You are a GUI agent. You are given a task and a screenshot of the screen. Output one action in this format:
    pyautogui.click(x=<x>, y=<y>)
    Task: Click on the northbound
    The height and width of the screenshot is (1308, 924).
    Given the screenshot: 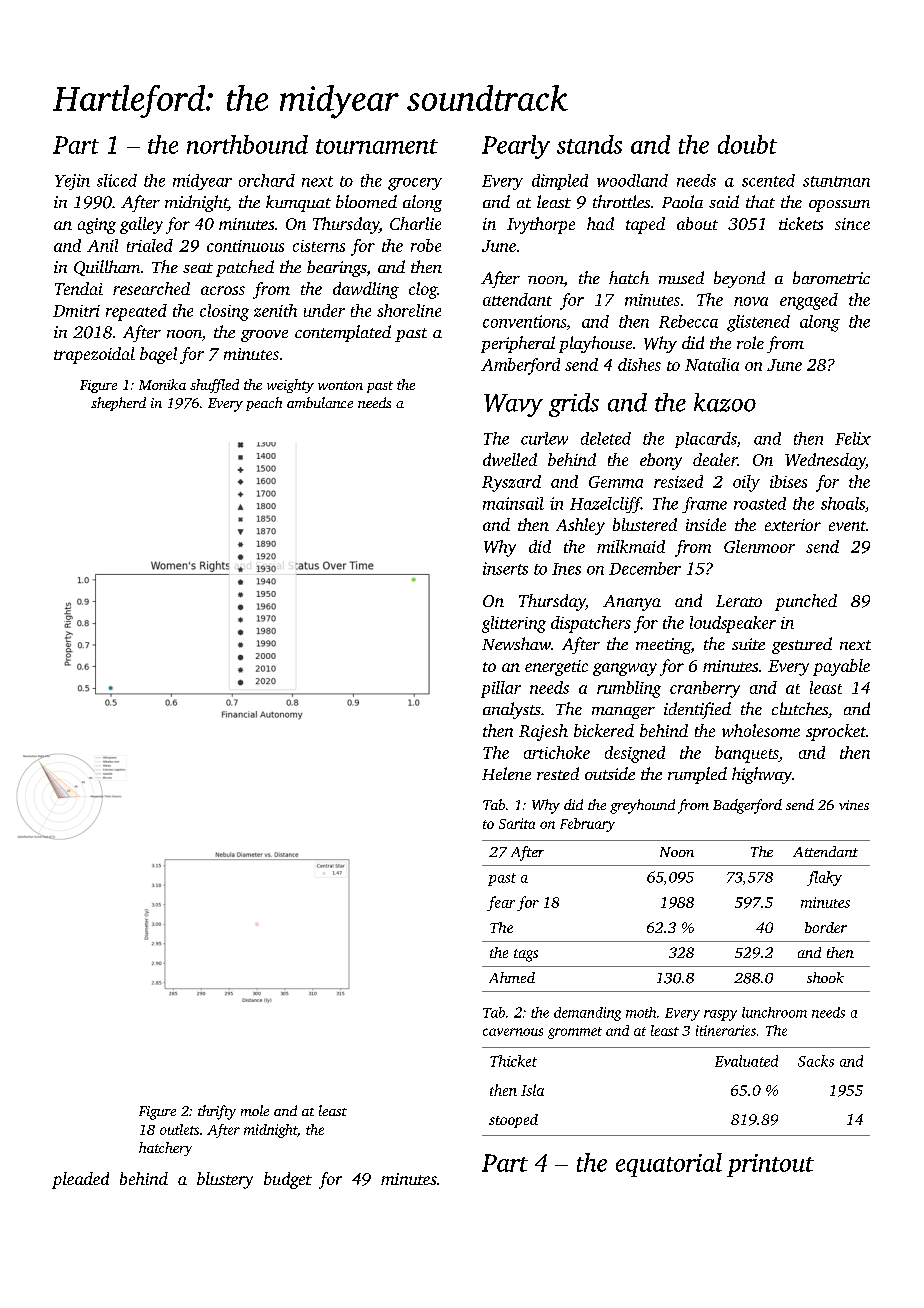 What is the action you would take?
    pyautogui.click(x=247, y=144)
